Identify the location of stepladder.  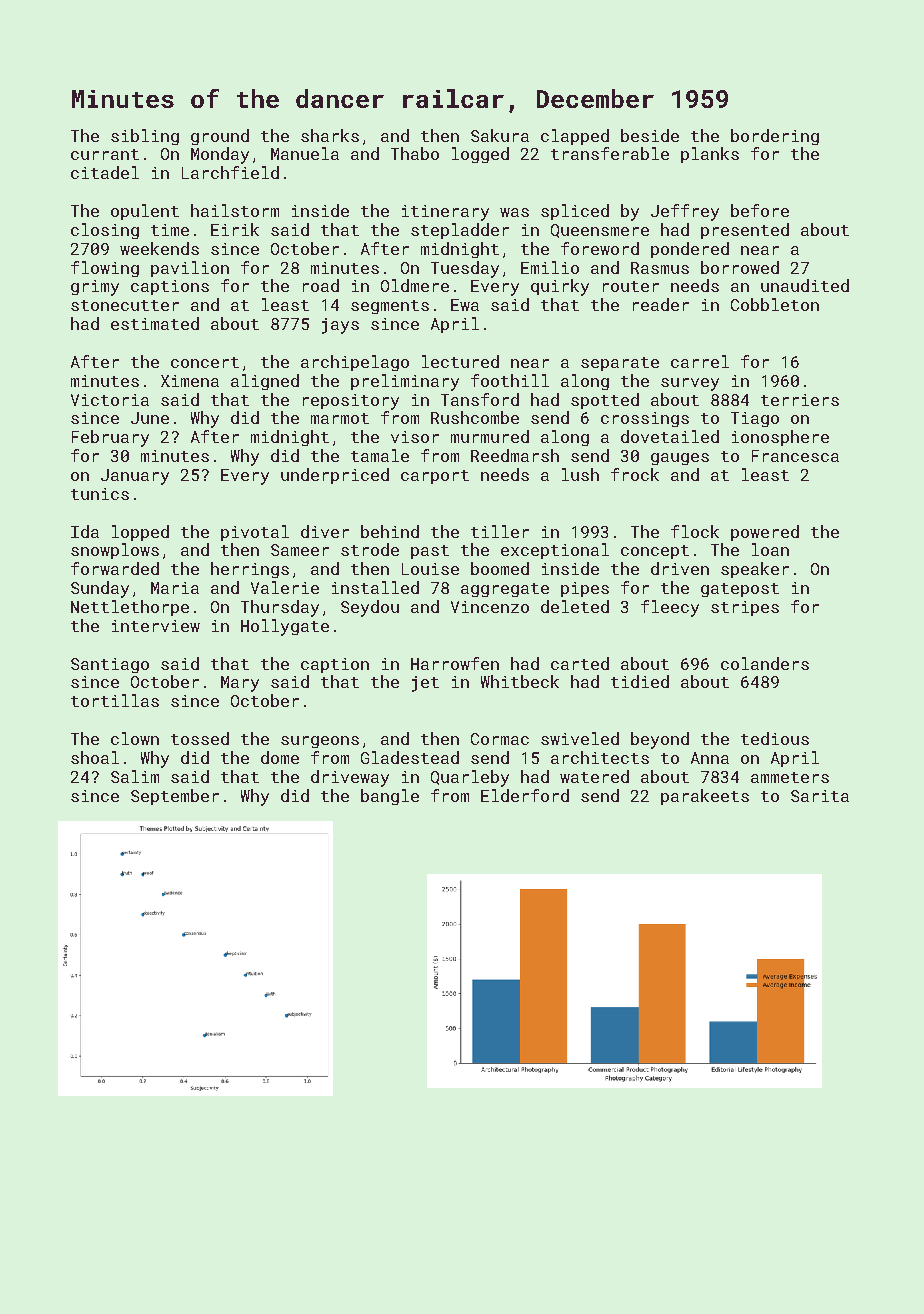
(460, 231).
